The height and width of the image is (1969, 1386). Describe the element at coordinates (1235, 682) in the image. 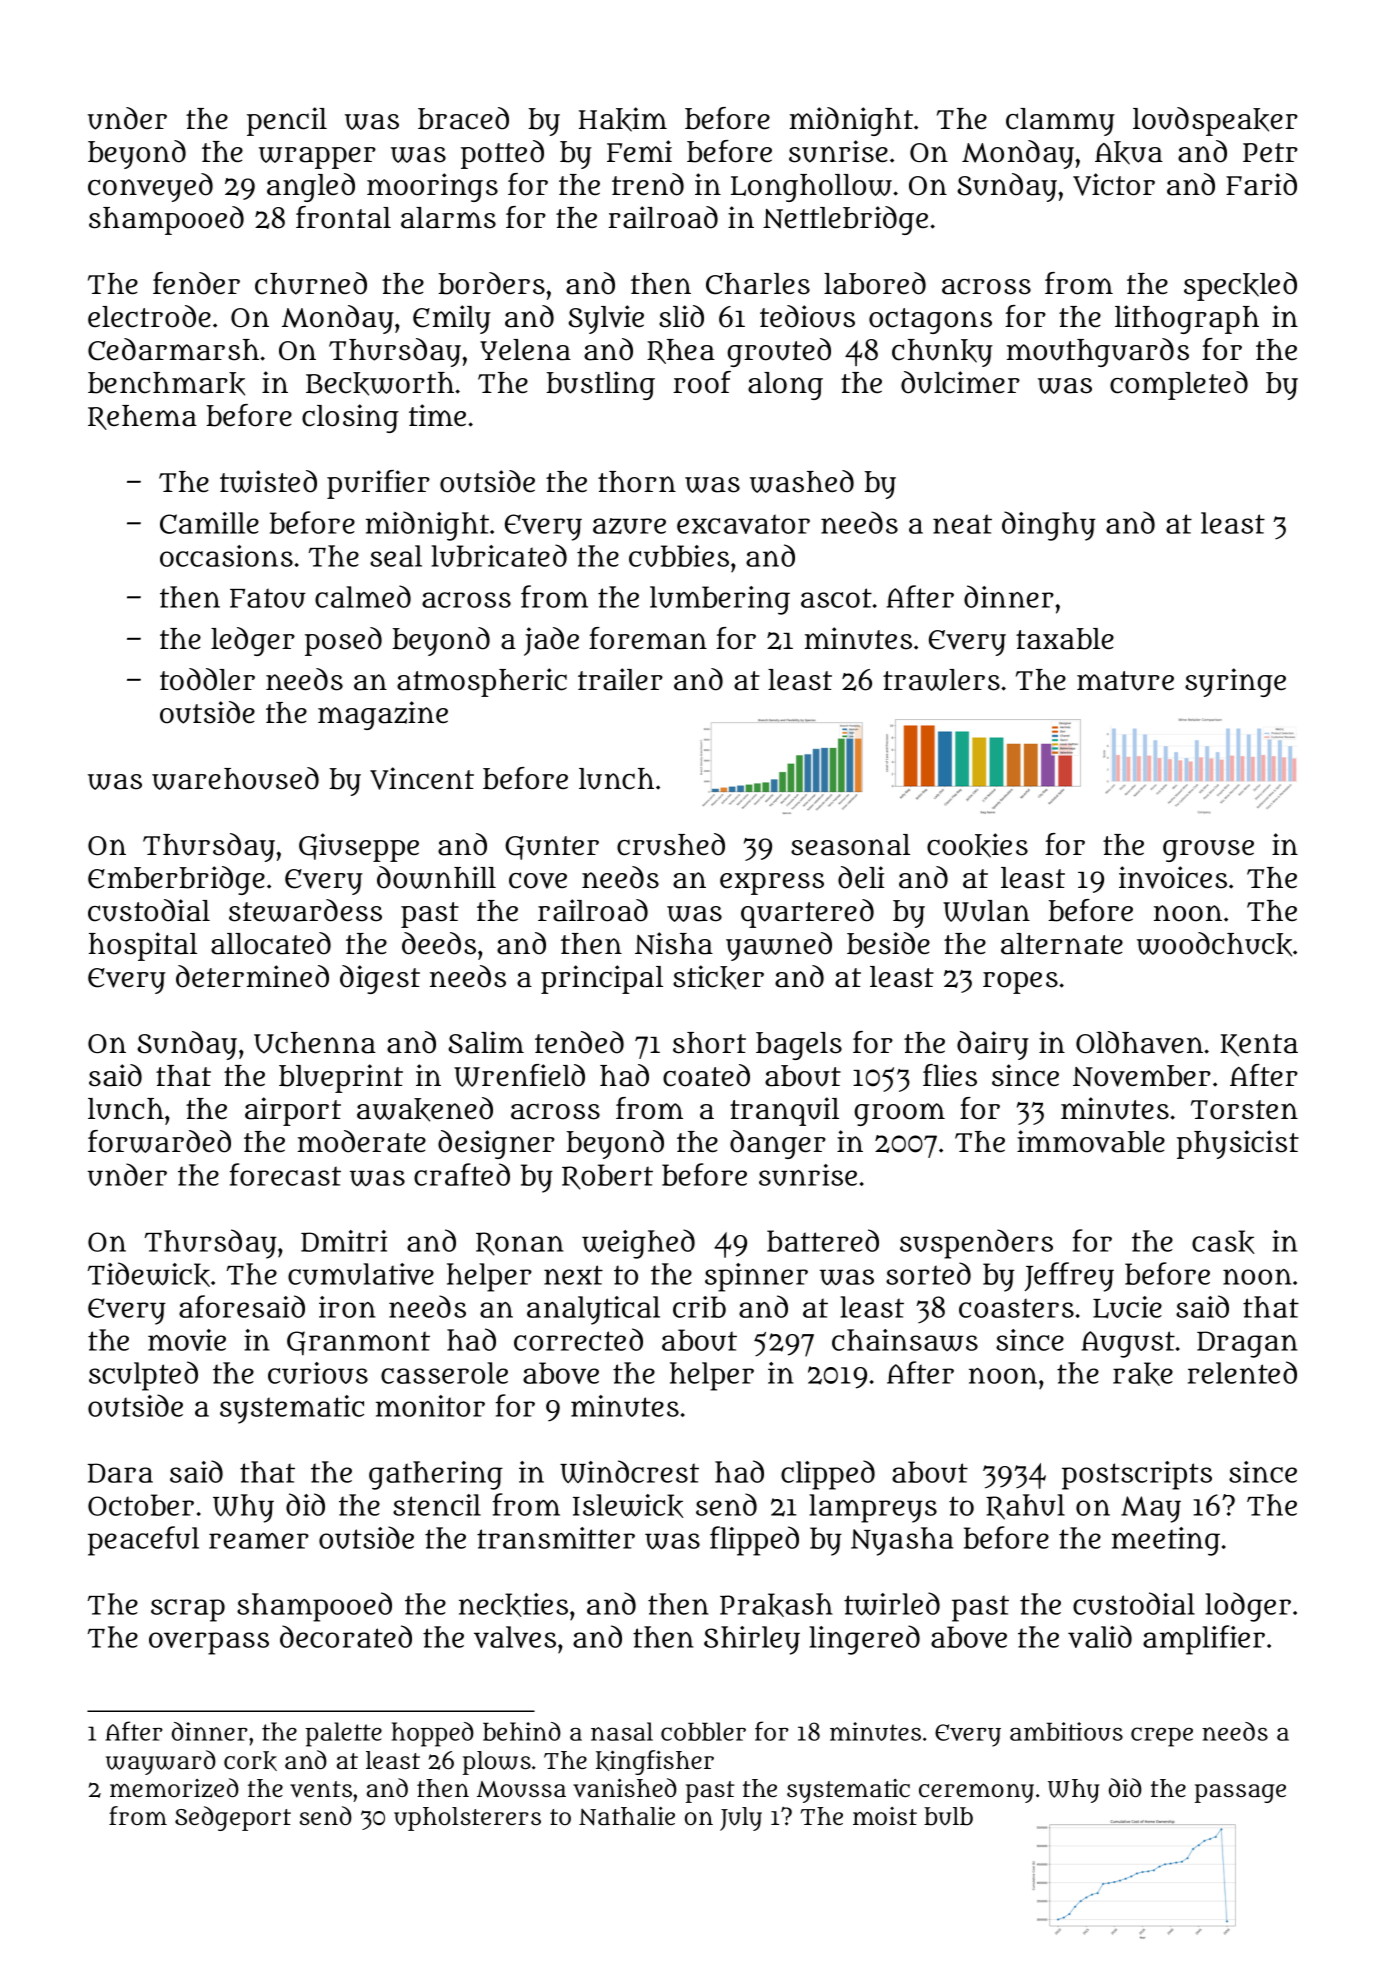

I see `syringe` at that location.
